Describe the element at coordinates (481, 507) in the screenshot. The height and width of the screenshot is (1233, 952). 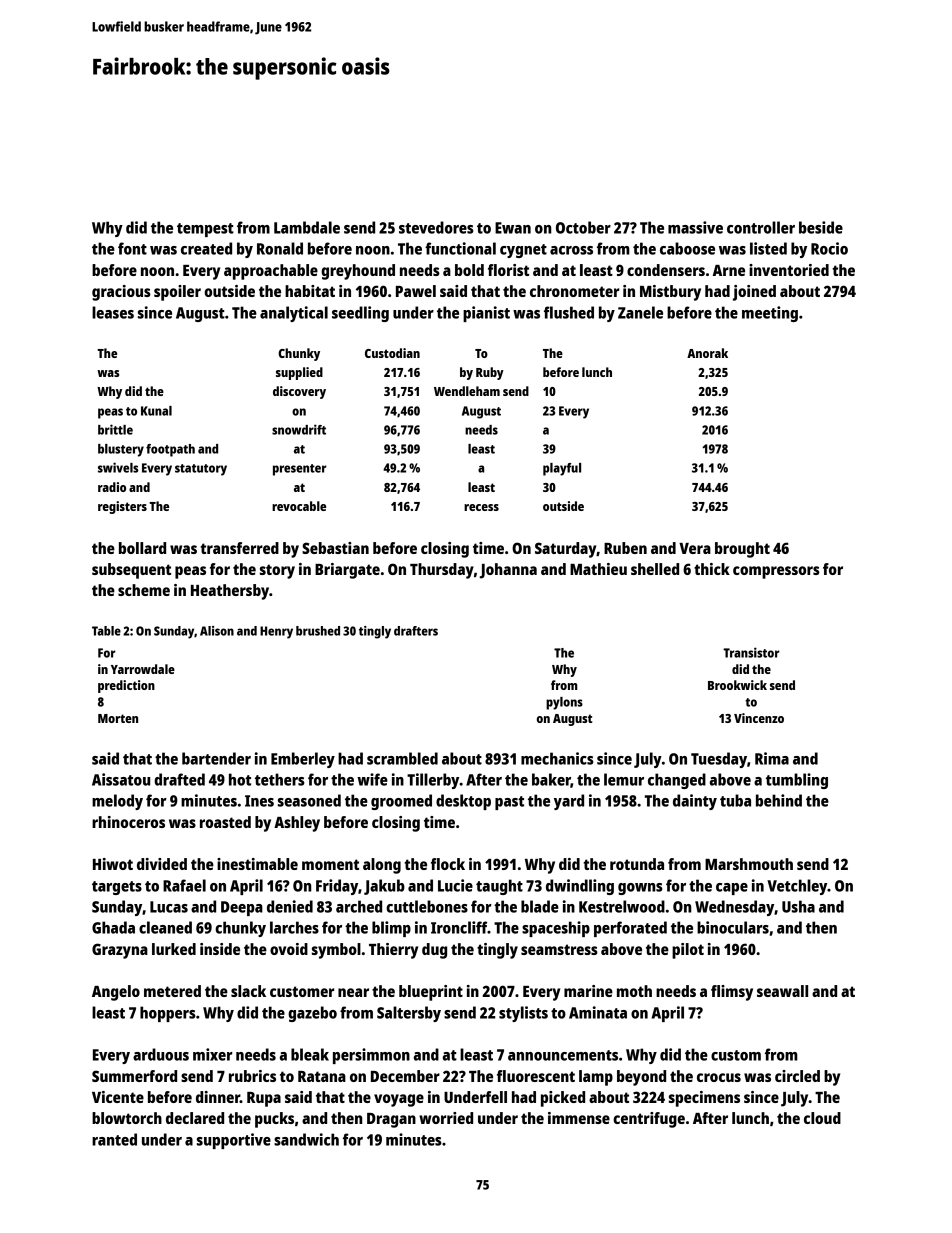
I see `recess` at that location.
